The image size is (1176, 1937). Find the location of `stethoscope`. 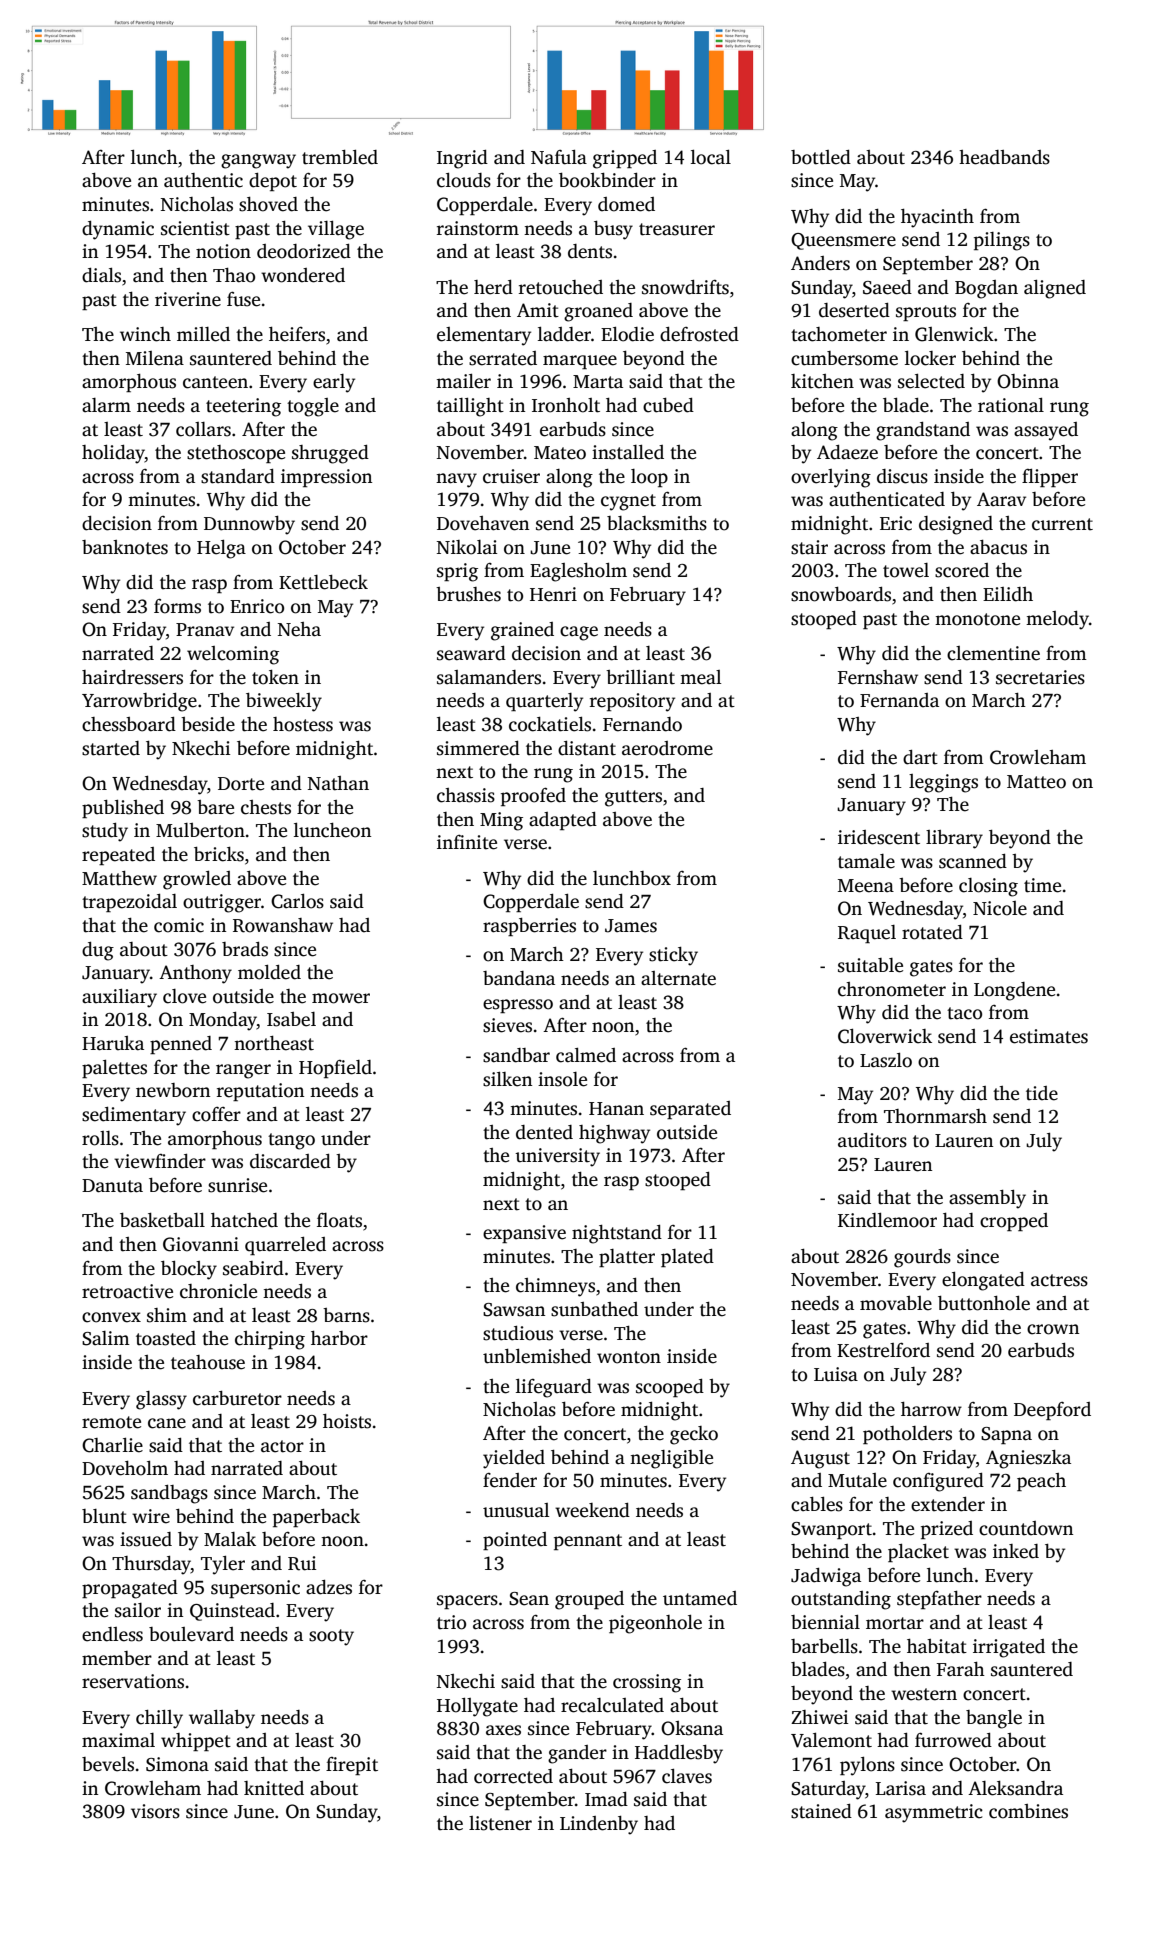

stethoscope is located at coordinates (236, 454).
